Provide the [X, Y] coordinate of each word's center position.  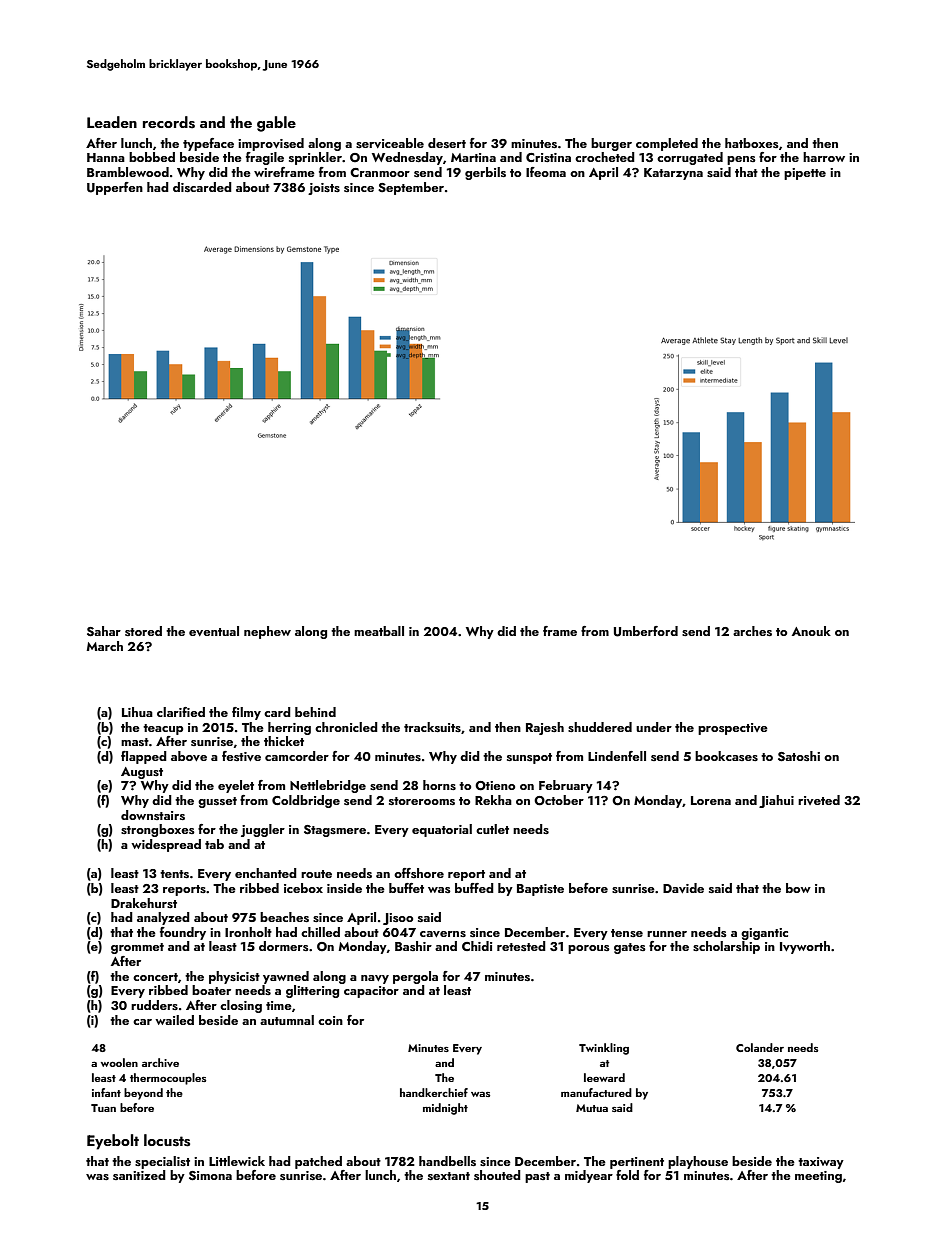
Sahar [104, 631]
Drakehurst [144, 903]
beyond [143, 1094]
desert [447, 143]
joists [324, 189]
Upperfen [115, 188]
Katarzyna [673, 174]
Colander [760, 1047]
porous [589, 949]
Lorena [711, 800]
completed [667, 144]
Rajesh [545, 728]
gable [276, 124]
